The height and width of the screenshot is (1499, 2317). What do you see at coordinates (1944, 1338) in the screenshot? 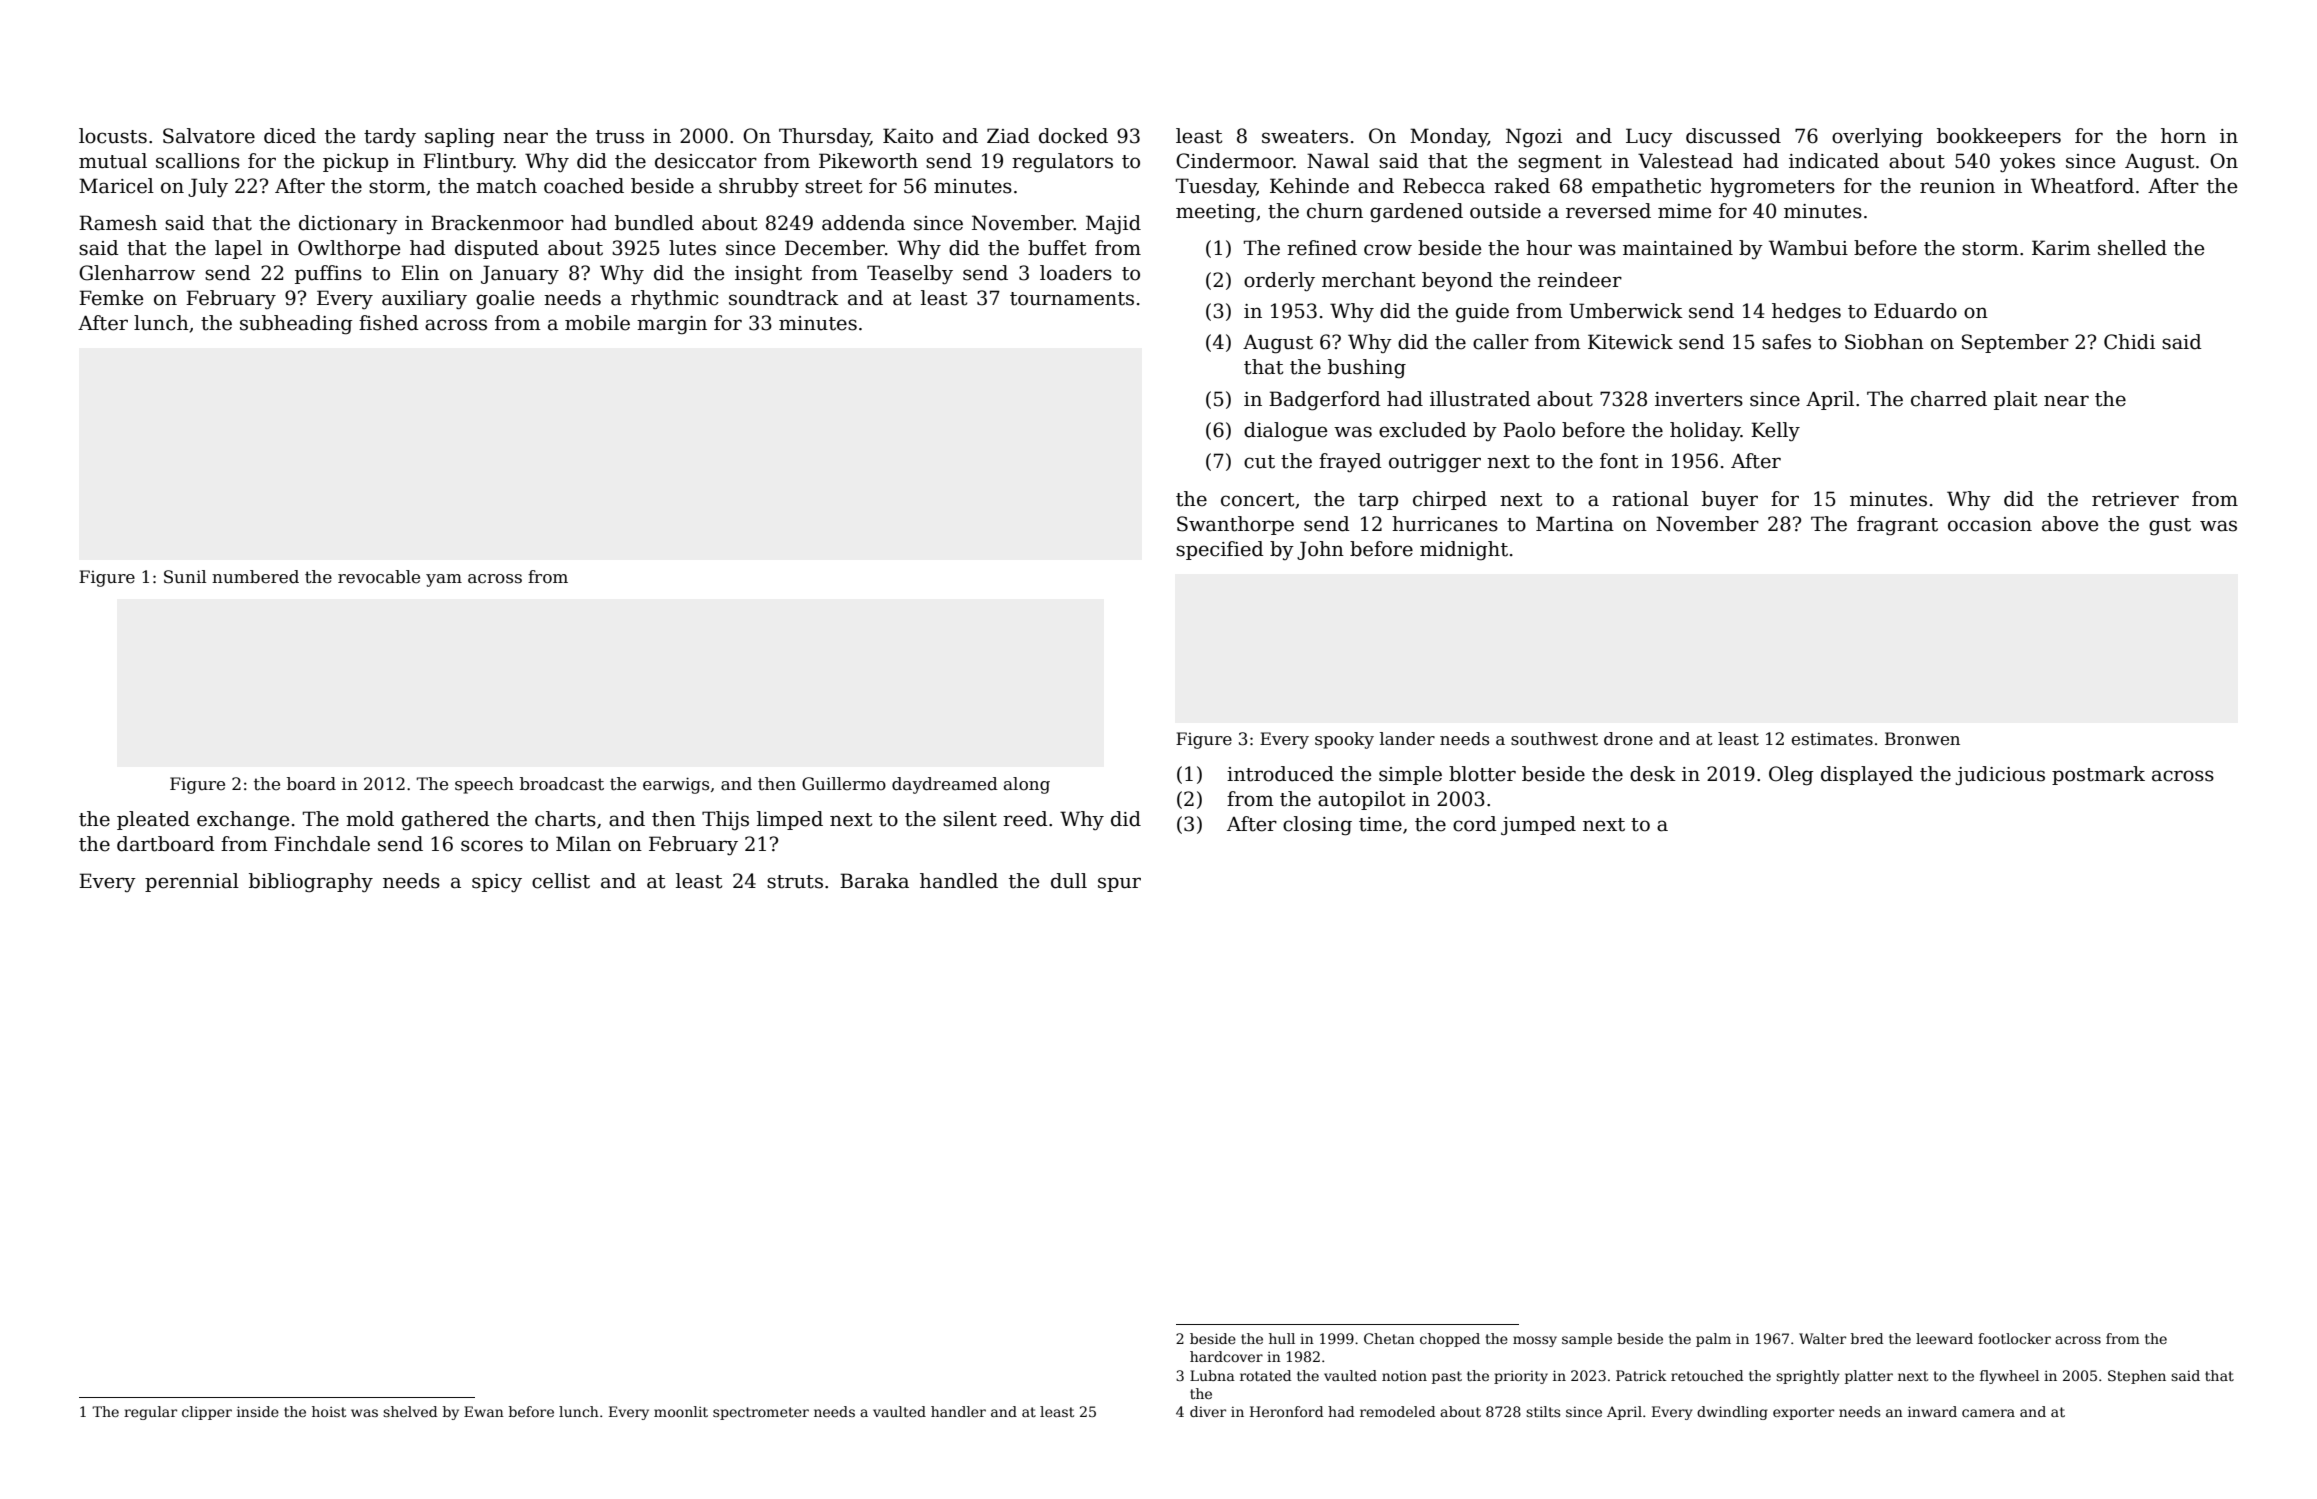
I see `leeward` at bounding box center [1944, 1338].
